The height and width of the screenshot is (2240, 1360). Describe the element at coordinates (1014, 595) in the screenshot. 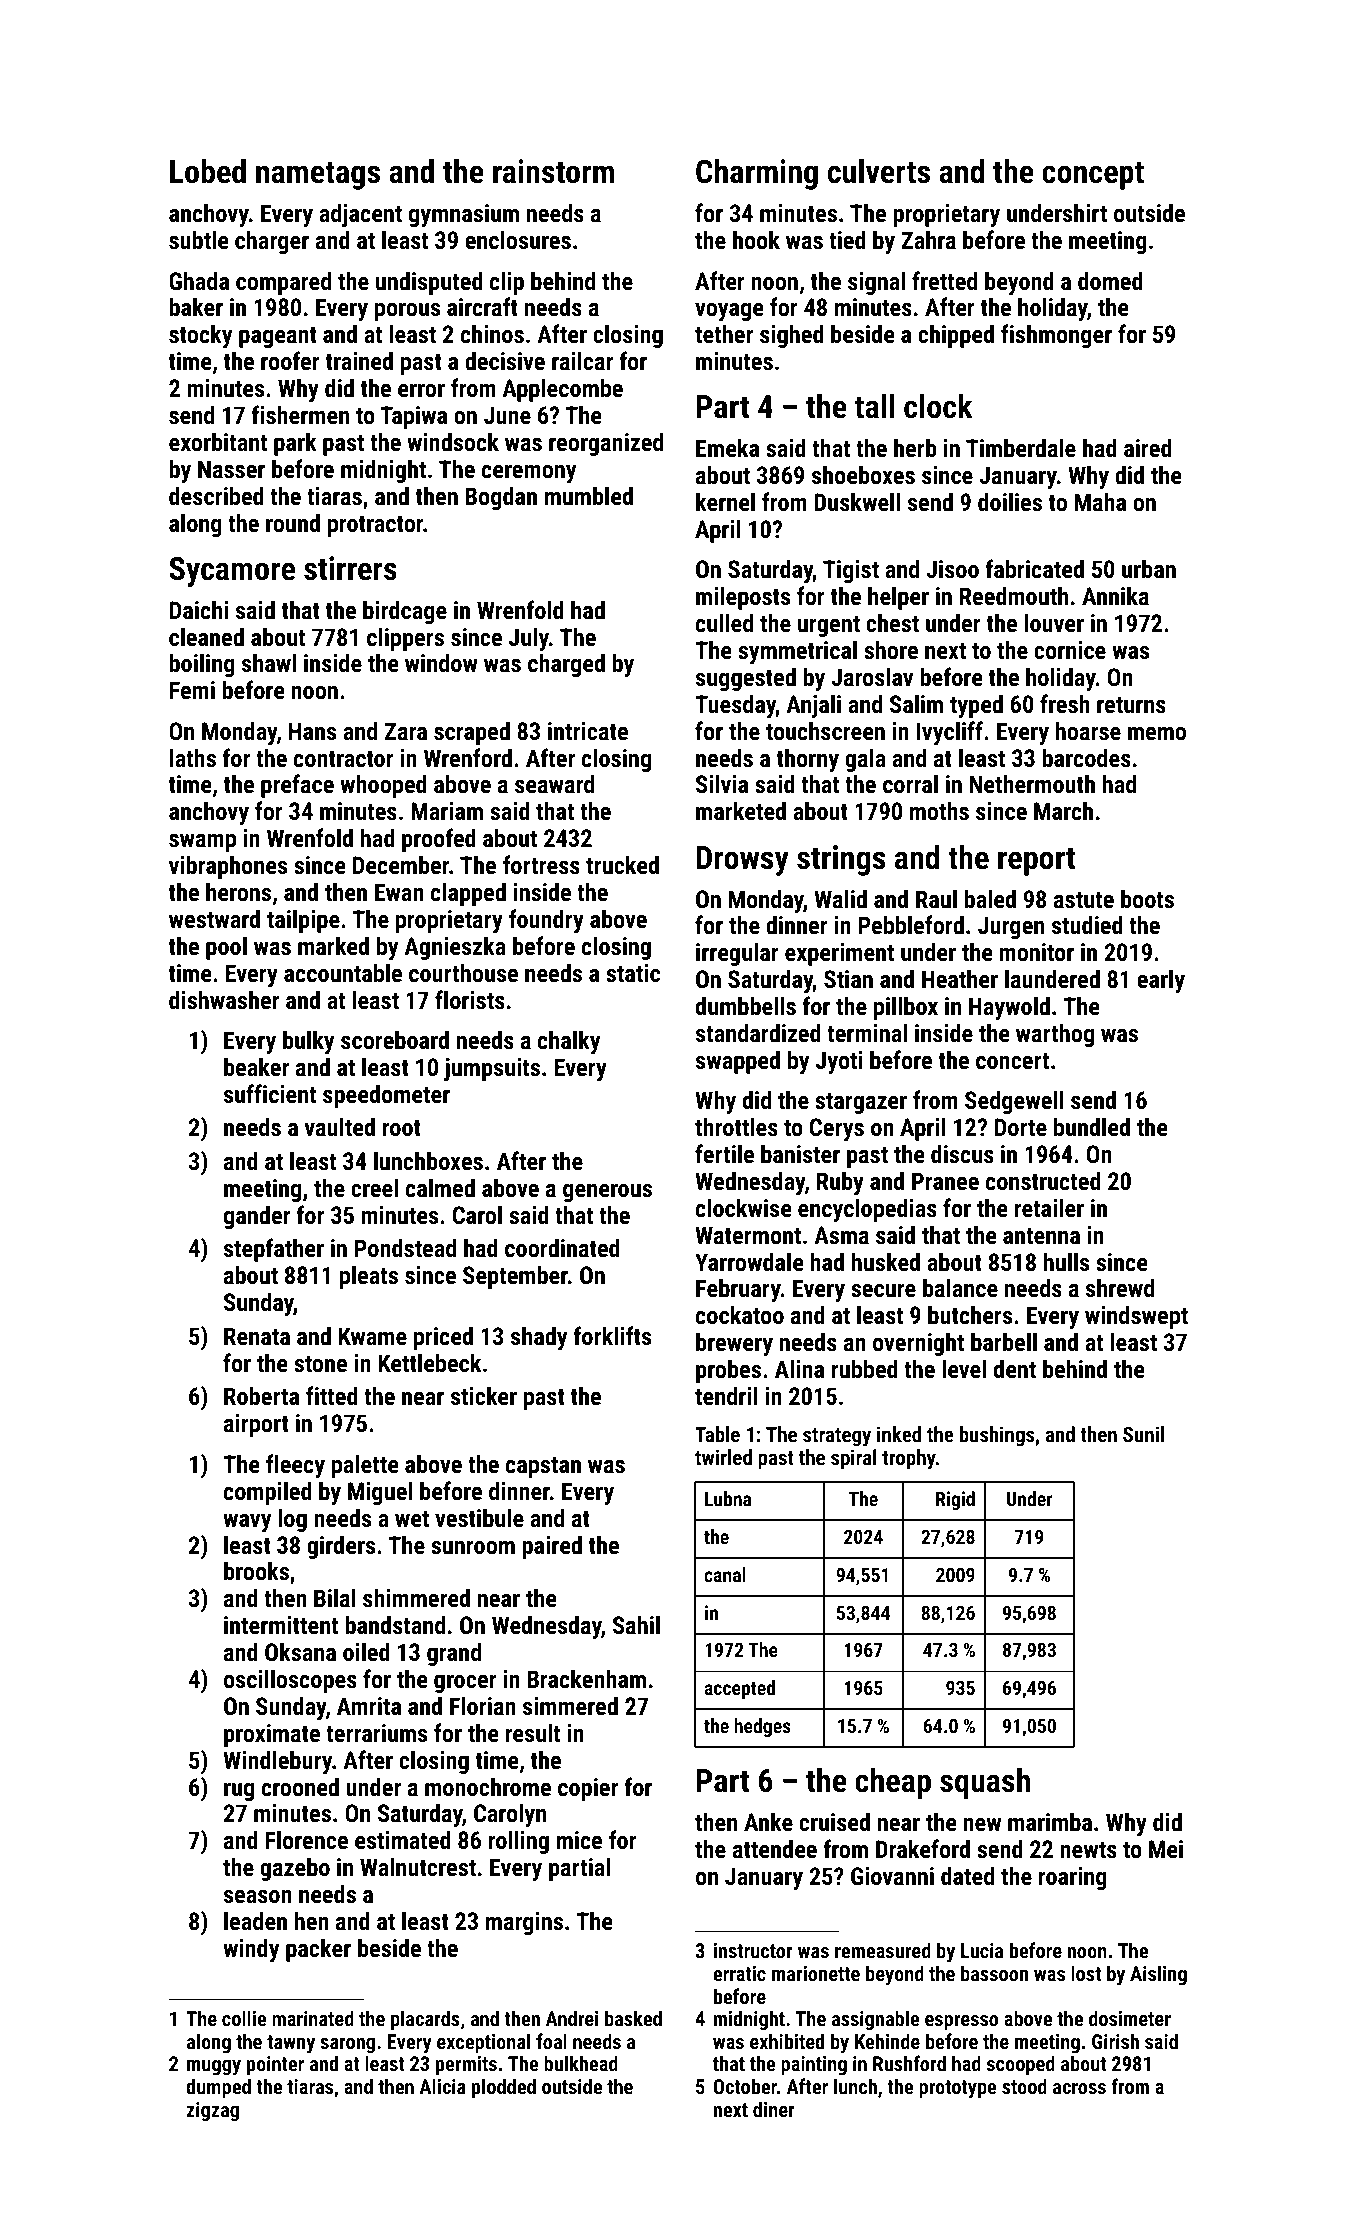

I see `Reedmouth` at that location.
